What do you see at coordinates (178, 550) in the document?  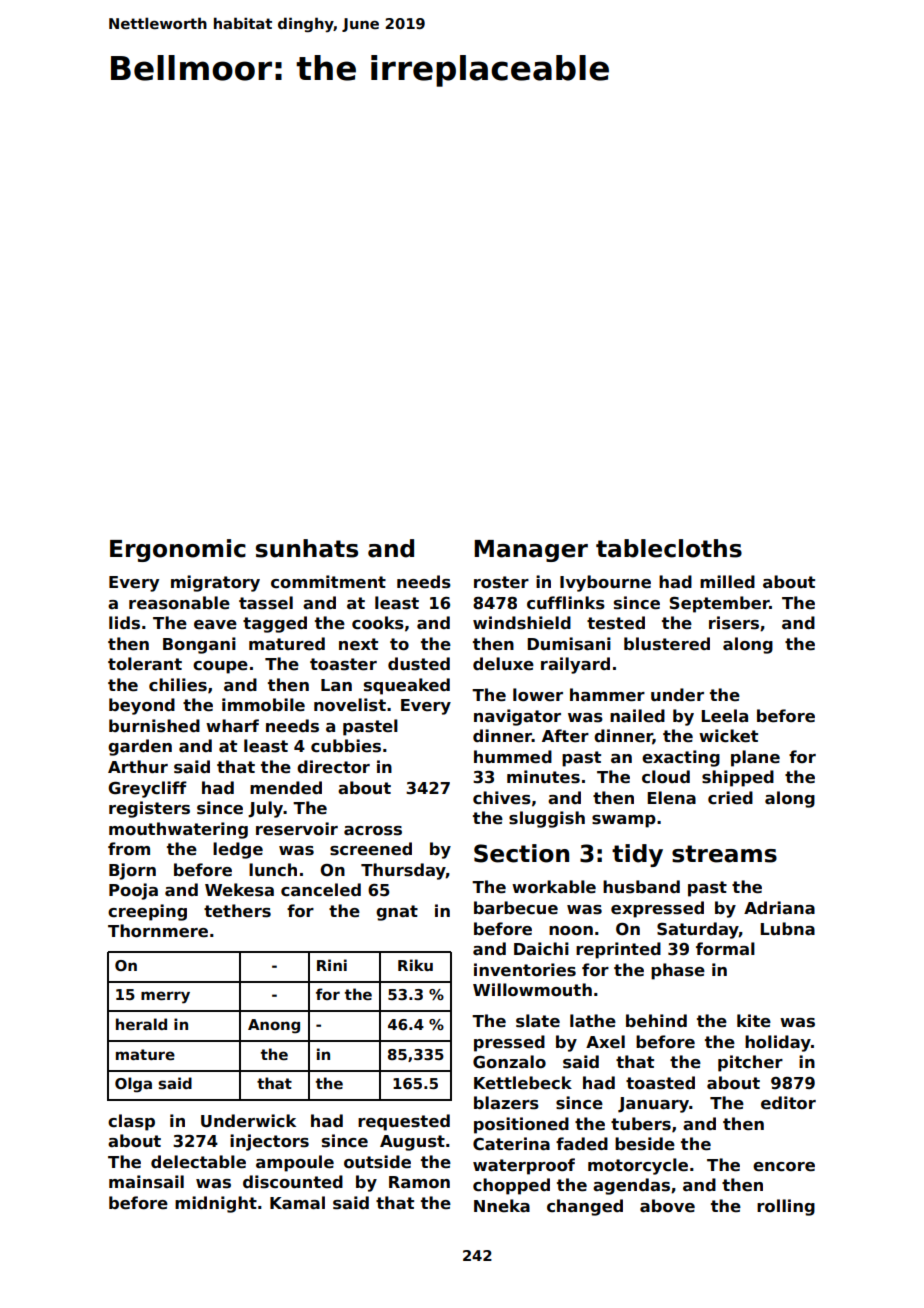 I see `Ergonomic` at bounding box center [178, 550].
